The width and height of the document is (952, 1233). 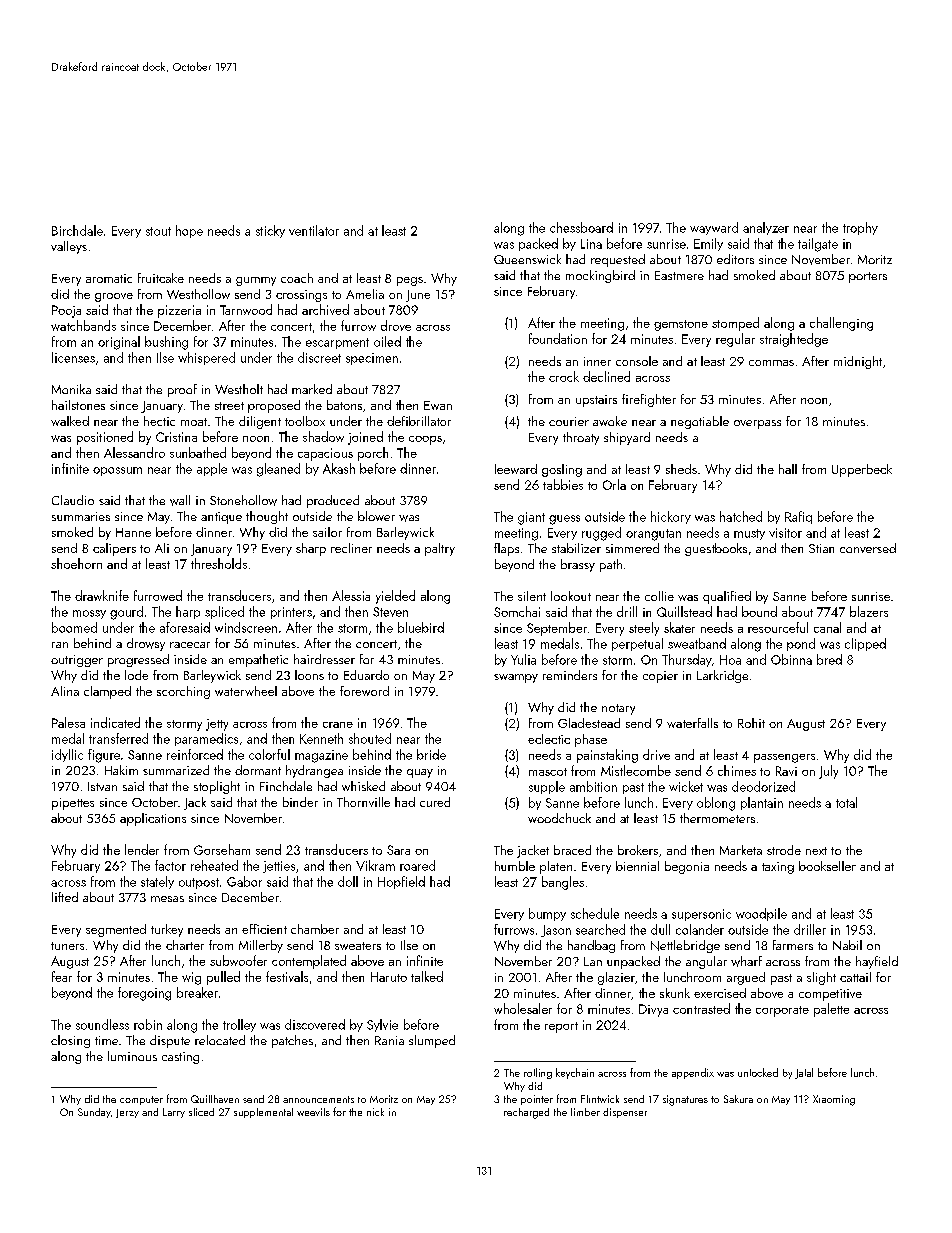 What do you see at coordinates (70, 1041) in the document?
I see `closing` at bounding box center [70, 1041].
